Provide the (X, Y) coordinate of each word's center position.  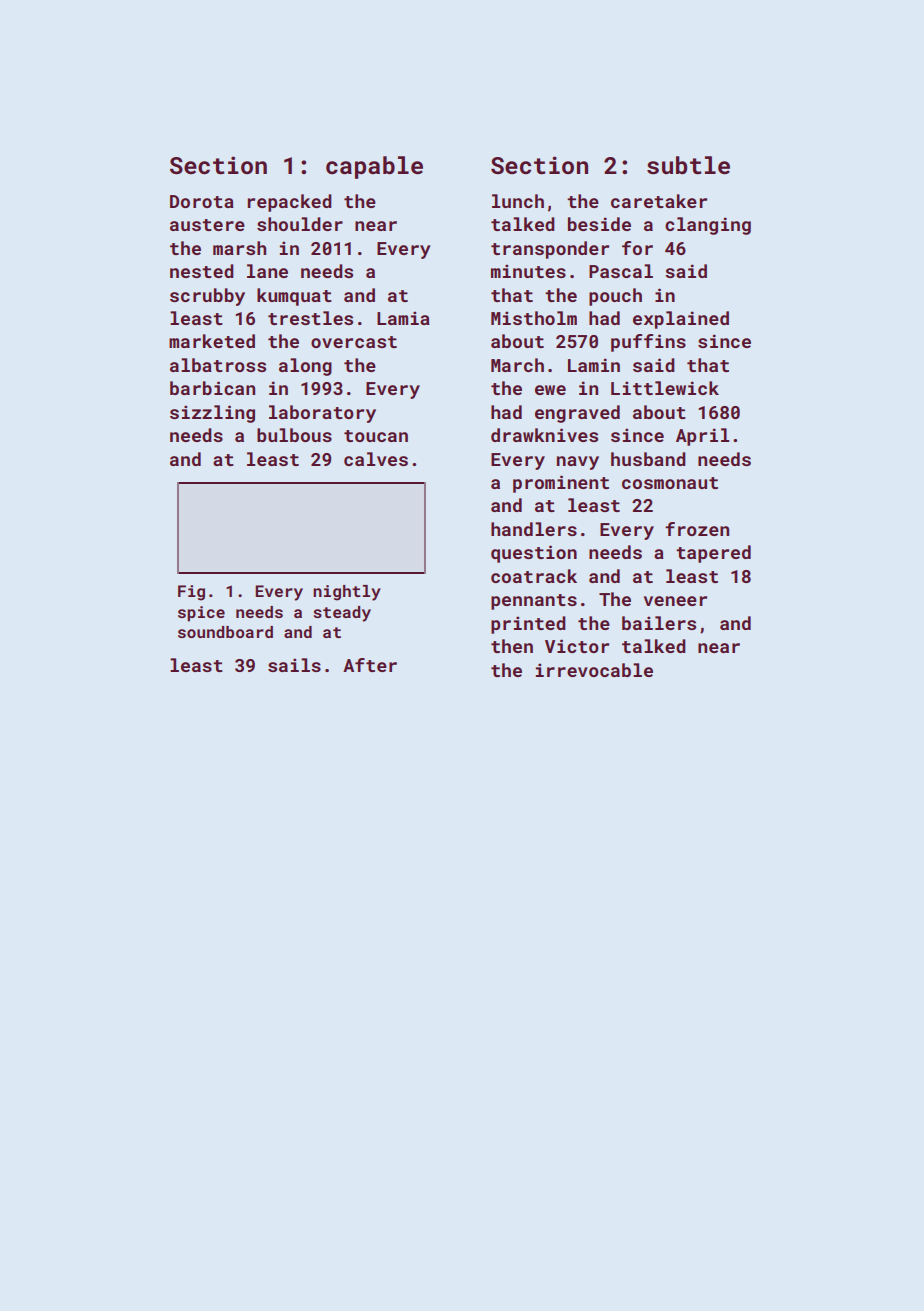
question (534, 554)
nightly (347, 593)
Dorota (202, 201)
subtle (688, 165)
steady (342, 614)
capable (374, 167)
